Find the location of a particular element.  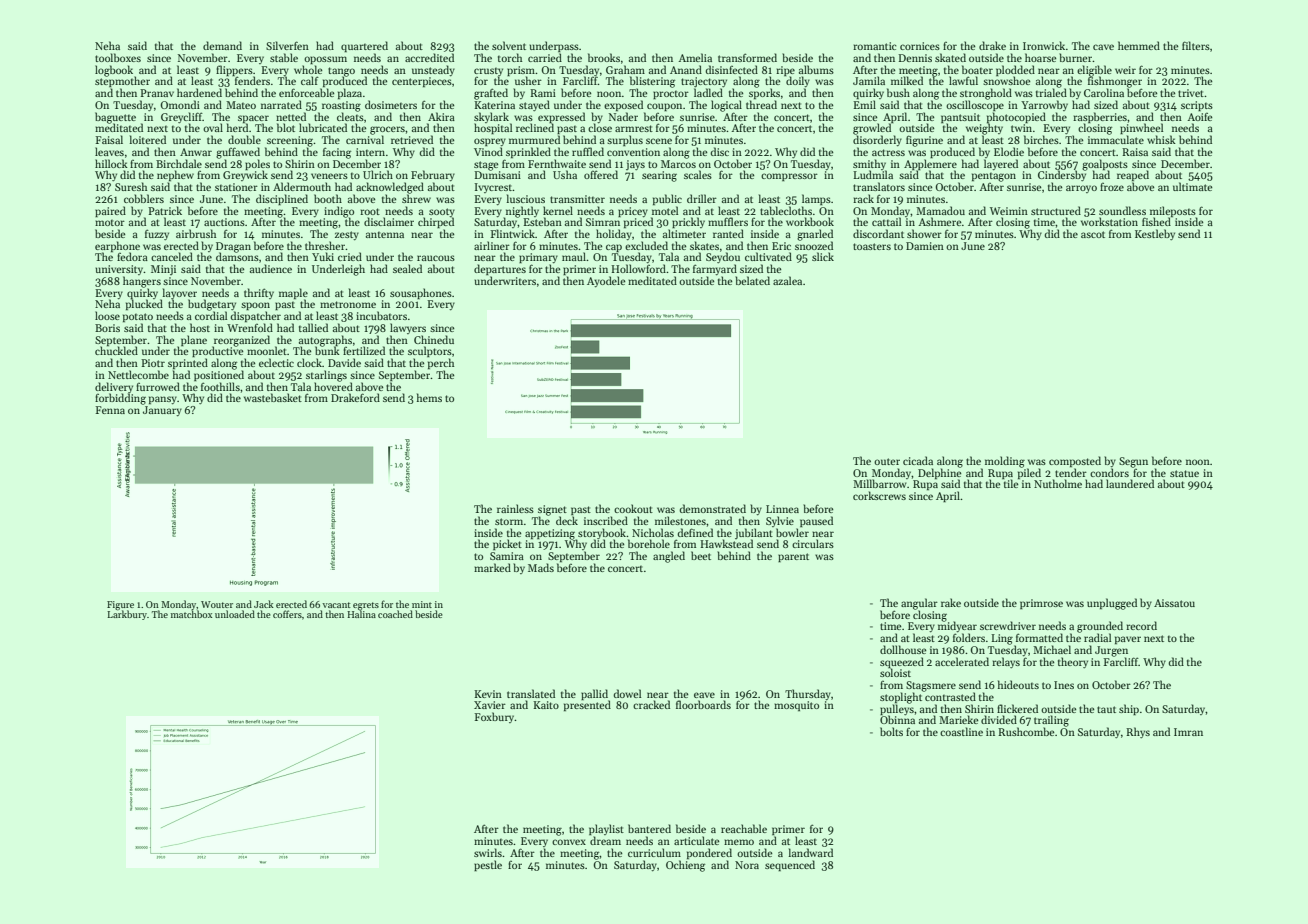

tile is located at coordinates (1011, 484).
